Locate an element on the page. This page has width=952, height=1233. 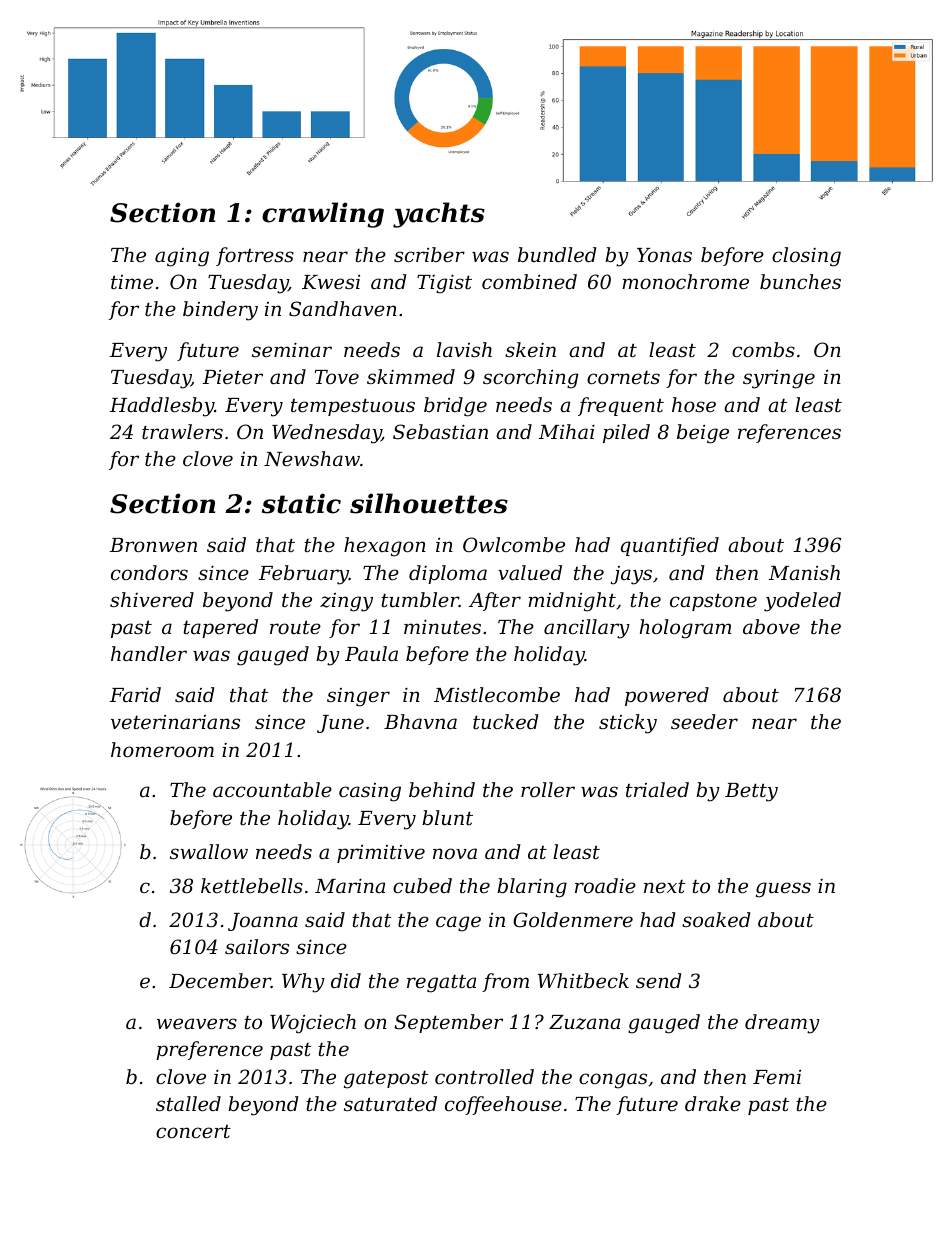
accountable is located at coordinates (272, 789).
